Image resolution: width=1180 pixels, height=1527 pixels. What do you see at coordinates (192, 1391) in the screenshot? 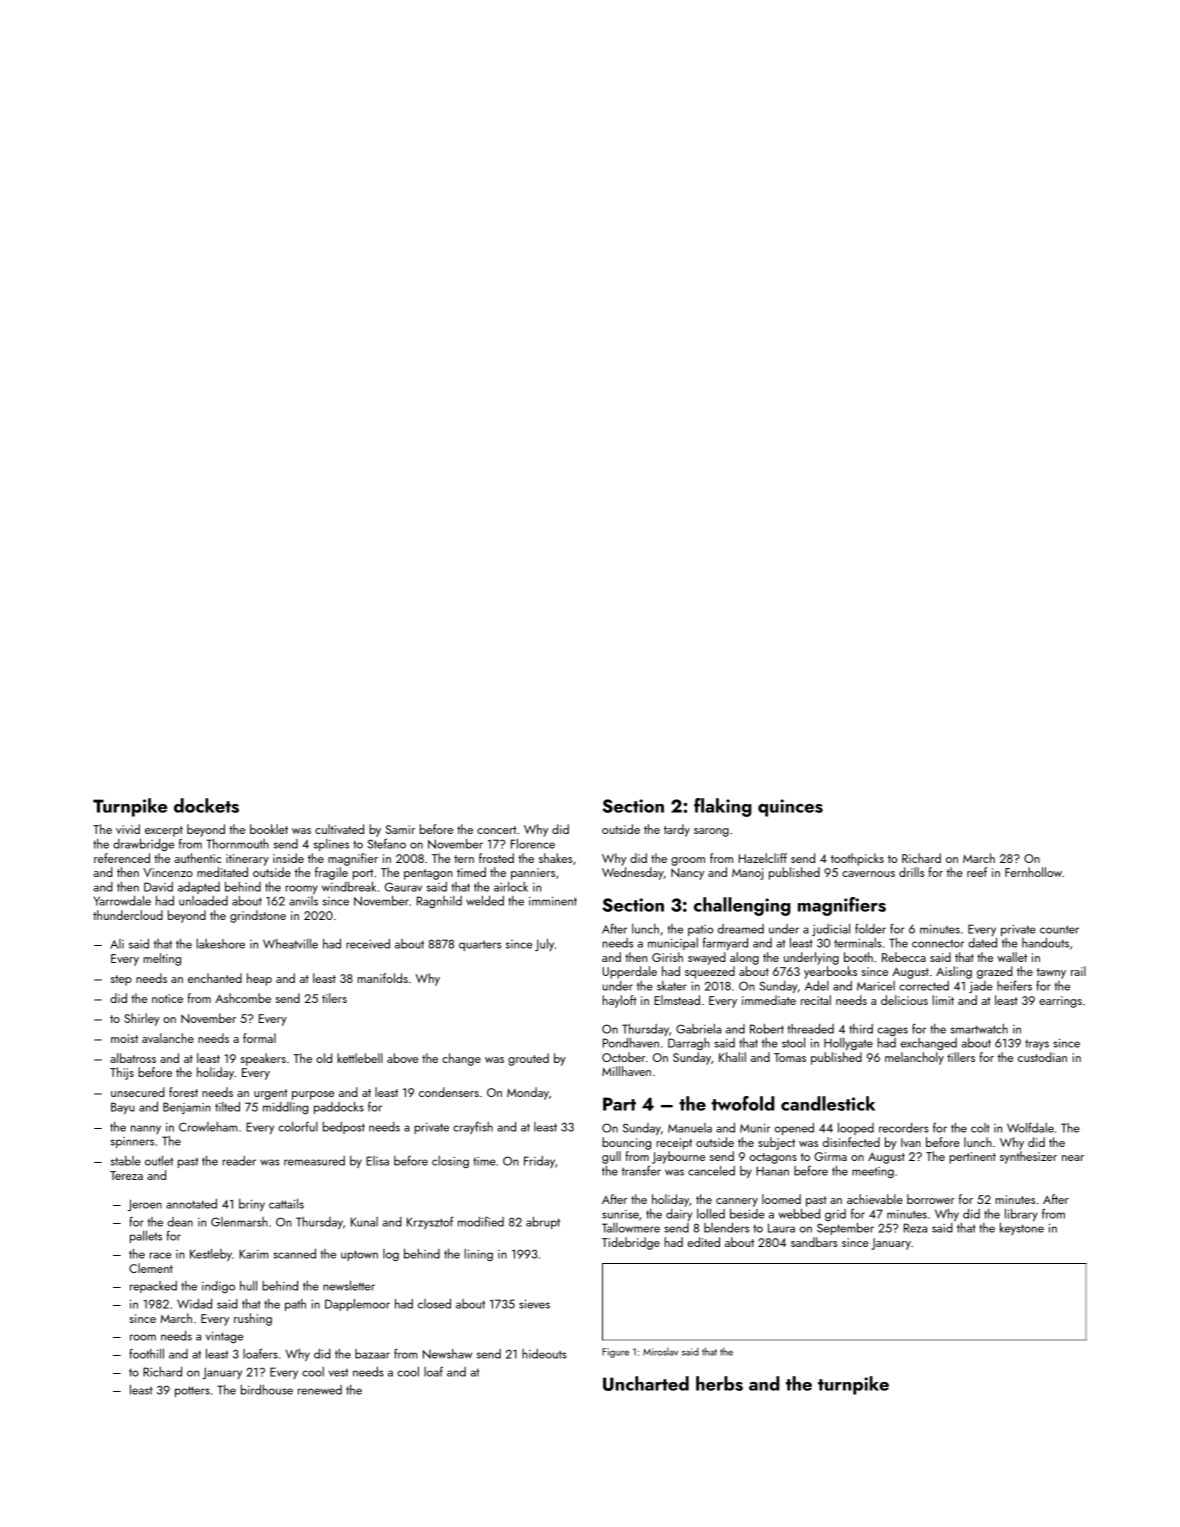
I see `potters` at bounding box center [192, 1391].
